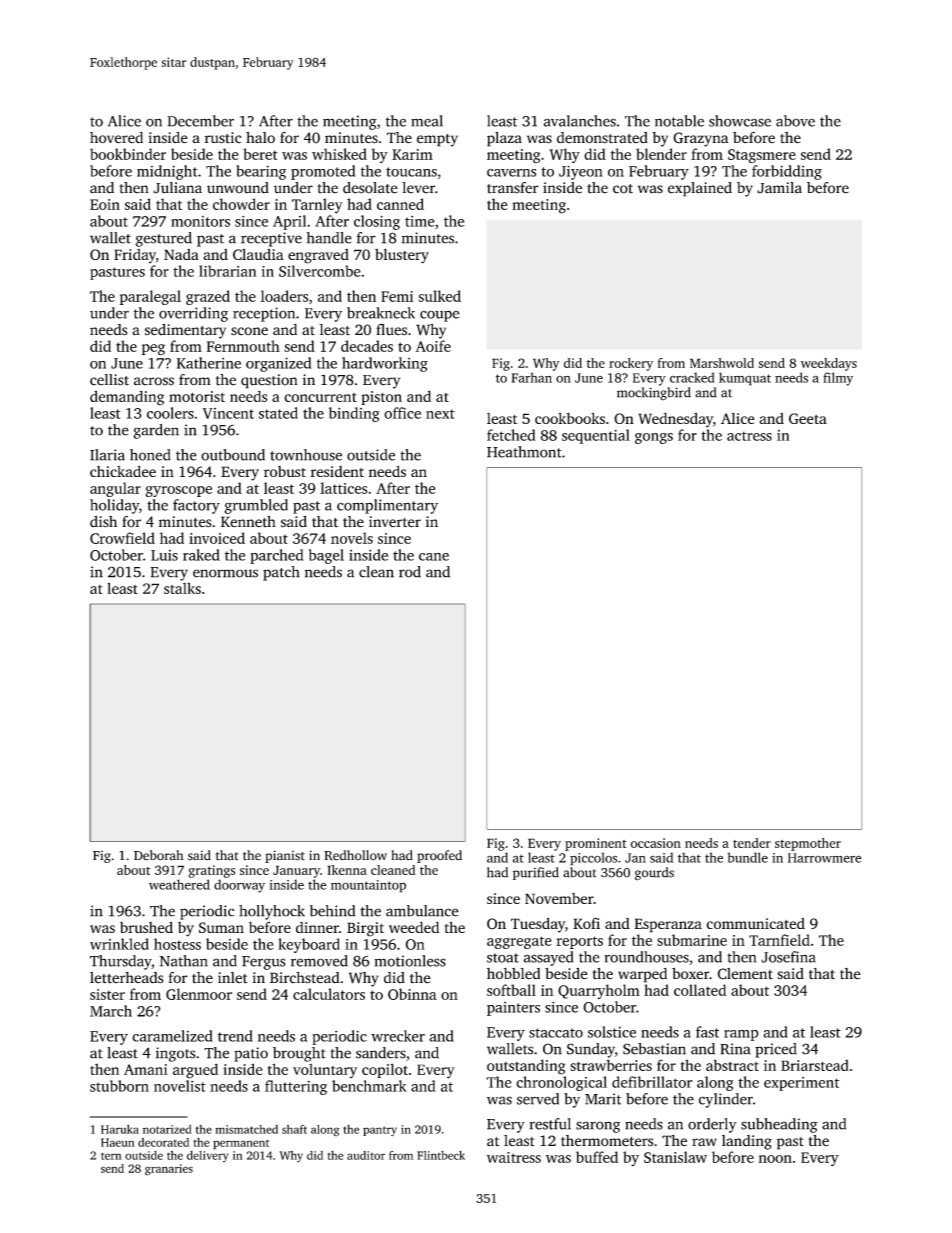 This image has height=1233, width=952. Describe the element at coordinates (514, 1157) in the image. I see `waitress` at that location.
